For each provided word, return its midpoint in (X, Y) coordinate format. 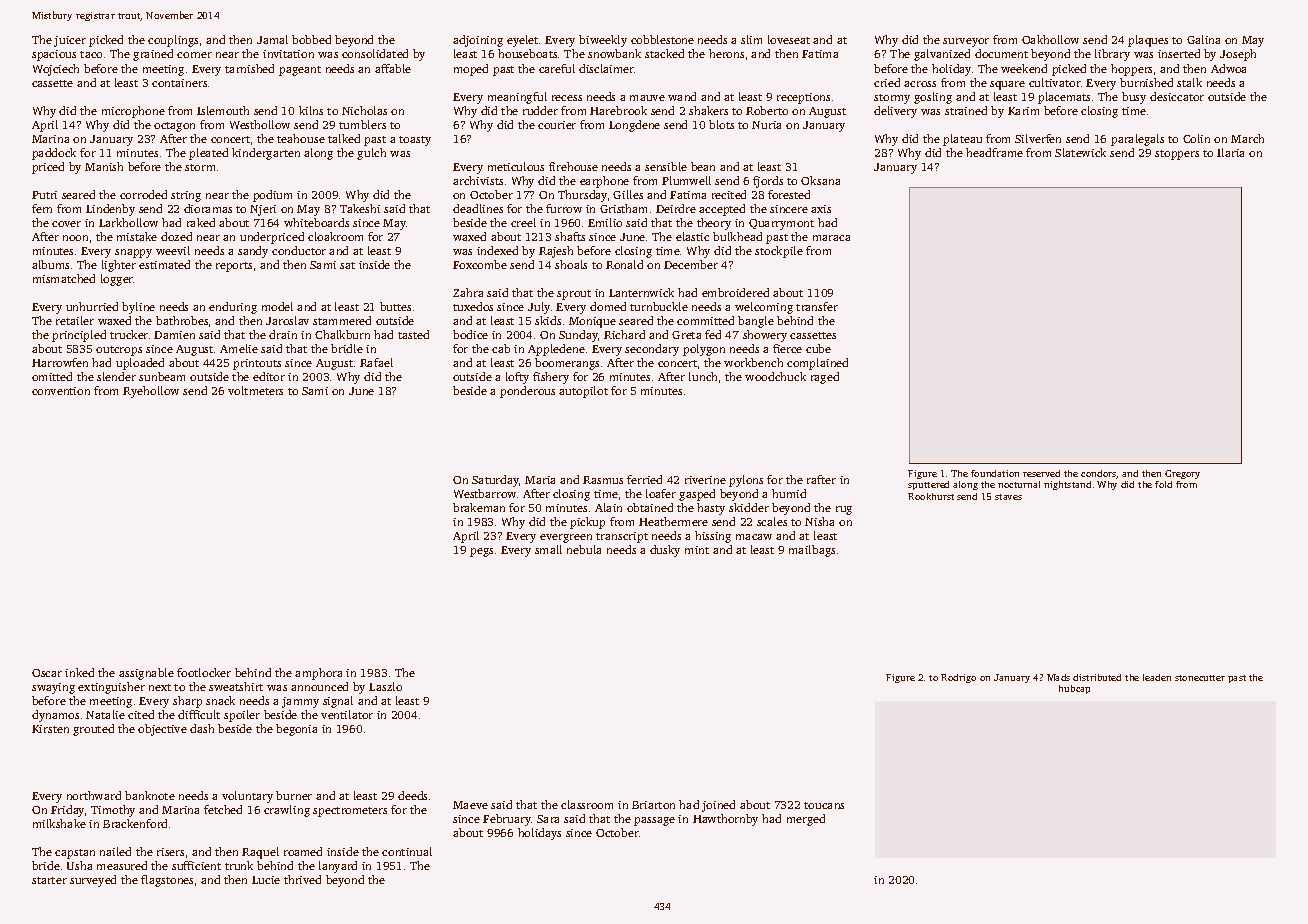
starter (49, 880)
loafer (661, 493)
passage (654, 821)
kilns (311, 110)
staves (1008, 497)
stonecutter (1200, 678)
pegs (481, 552)
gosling (933, 98)
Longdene (634, 126)
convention (61, 391)
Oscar (47, 673)
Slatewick (1080, 152)
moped (471, 70)
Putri (44, 195)
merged (806, 820)
